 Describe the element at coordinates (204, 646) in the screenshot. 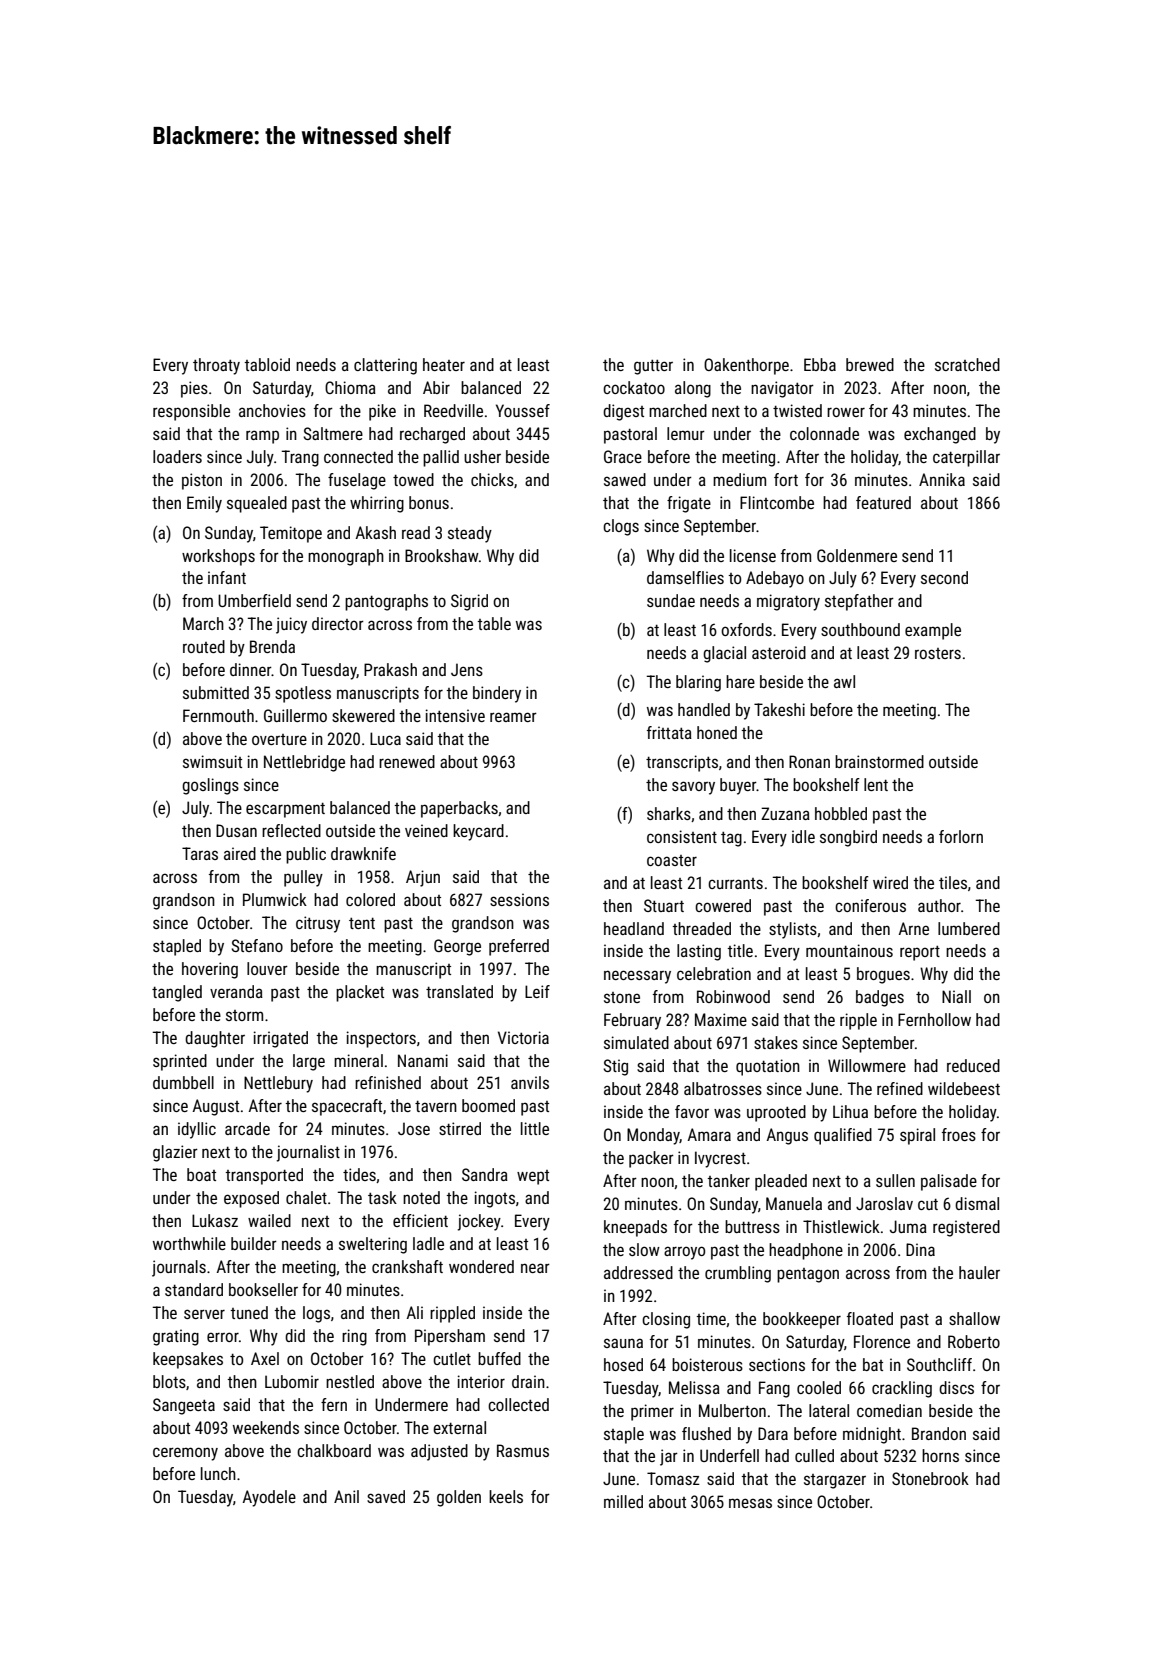

I see `routed` at that location.
